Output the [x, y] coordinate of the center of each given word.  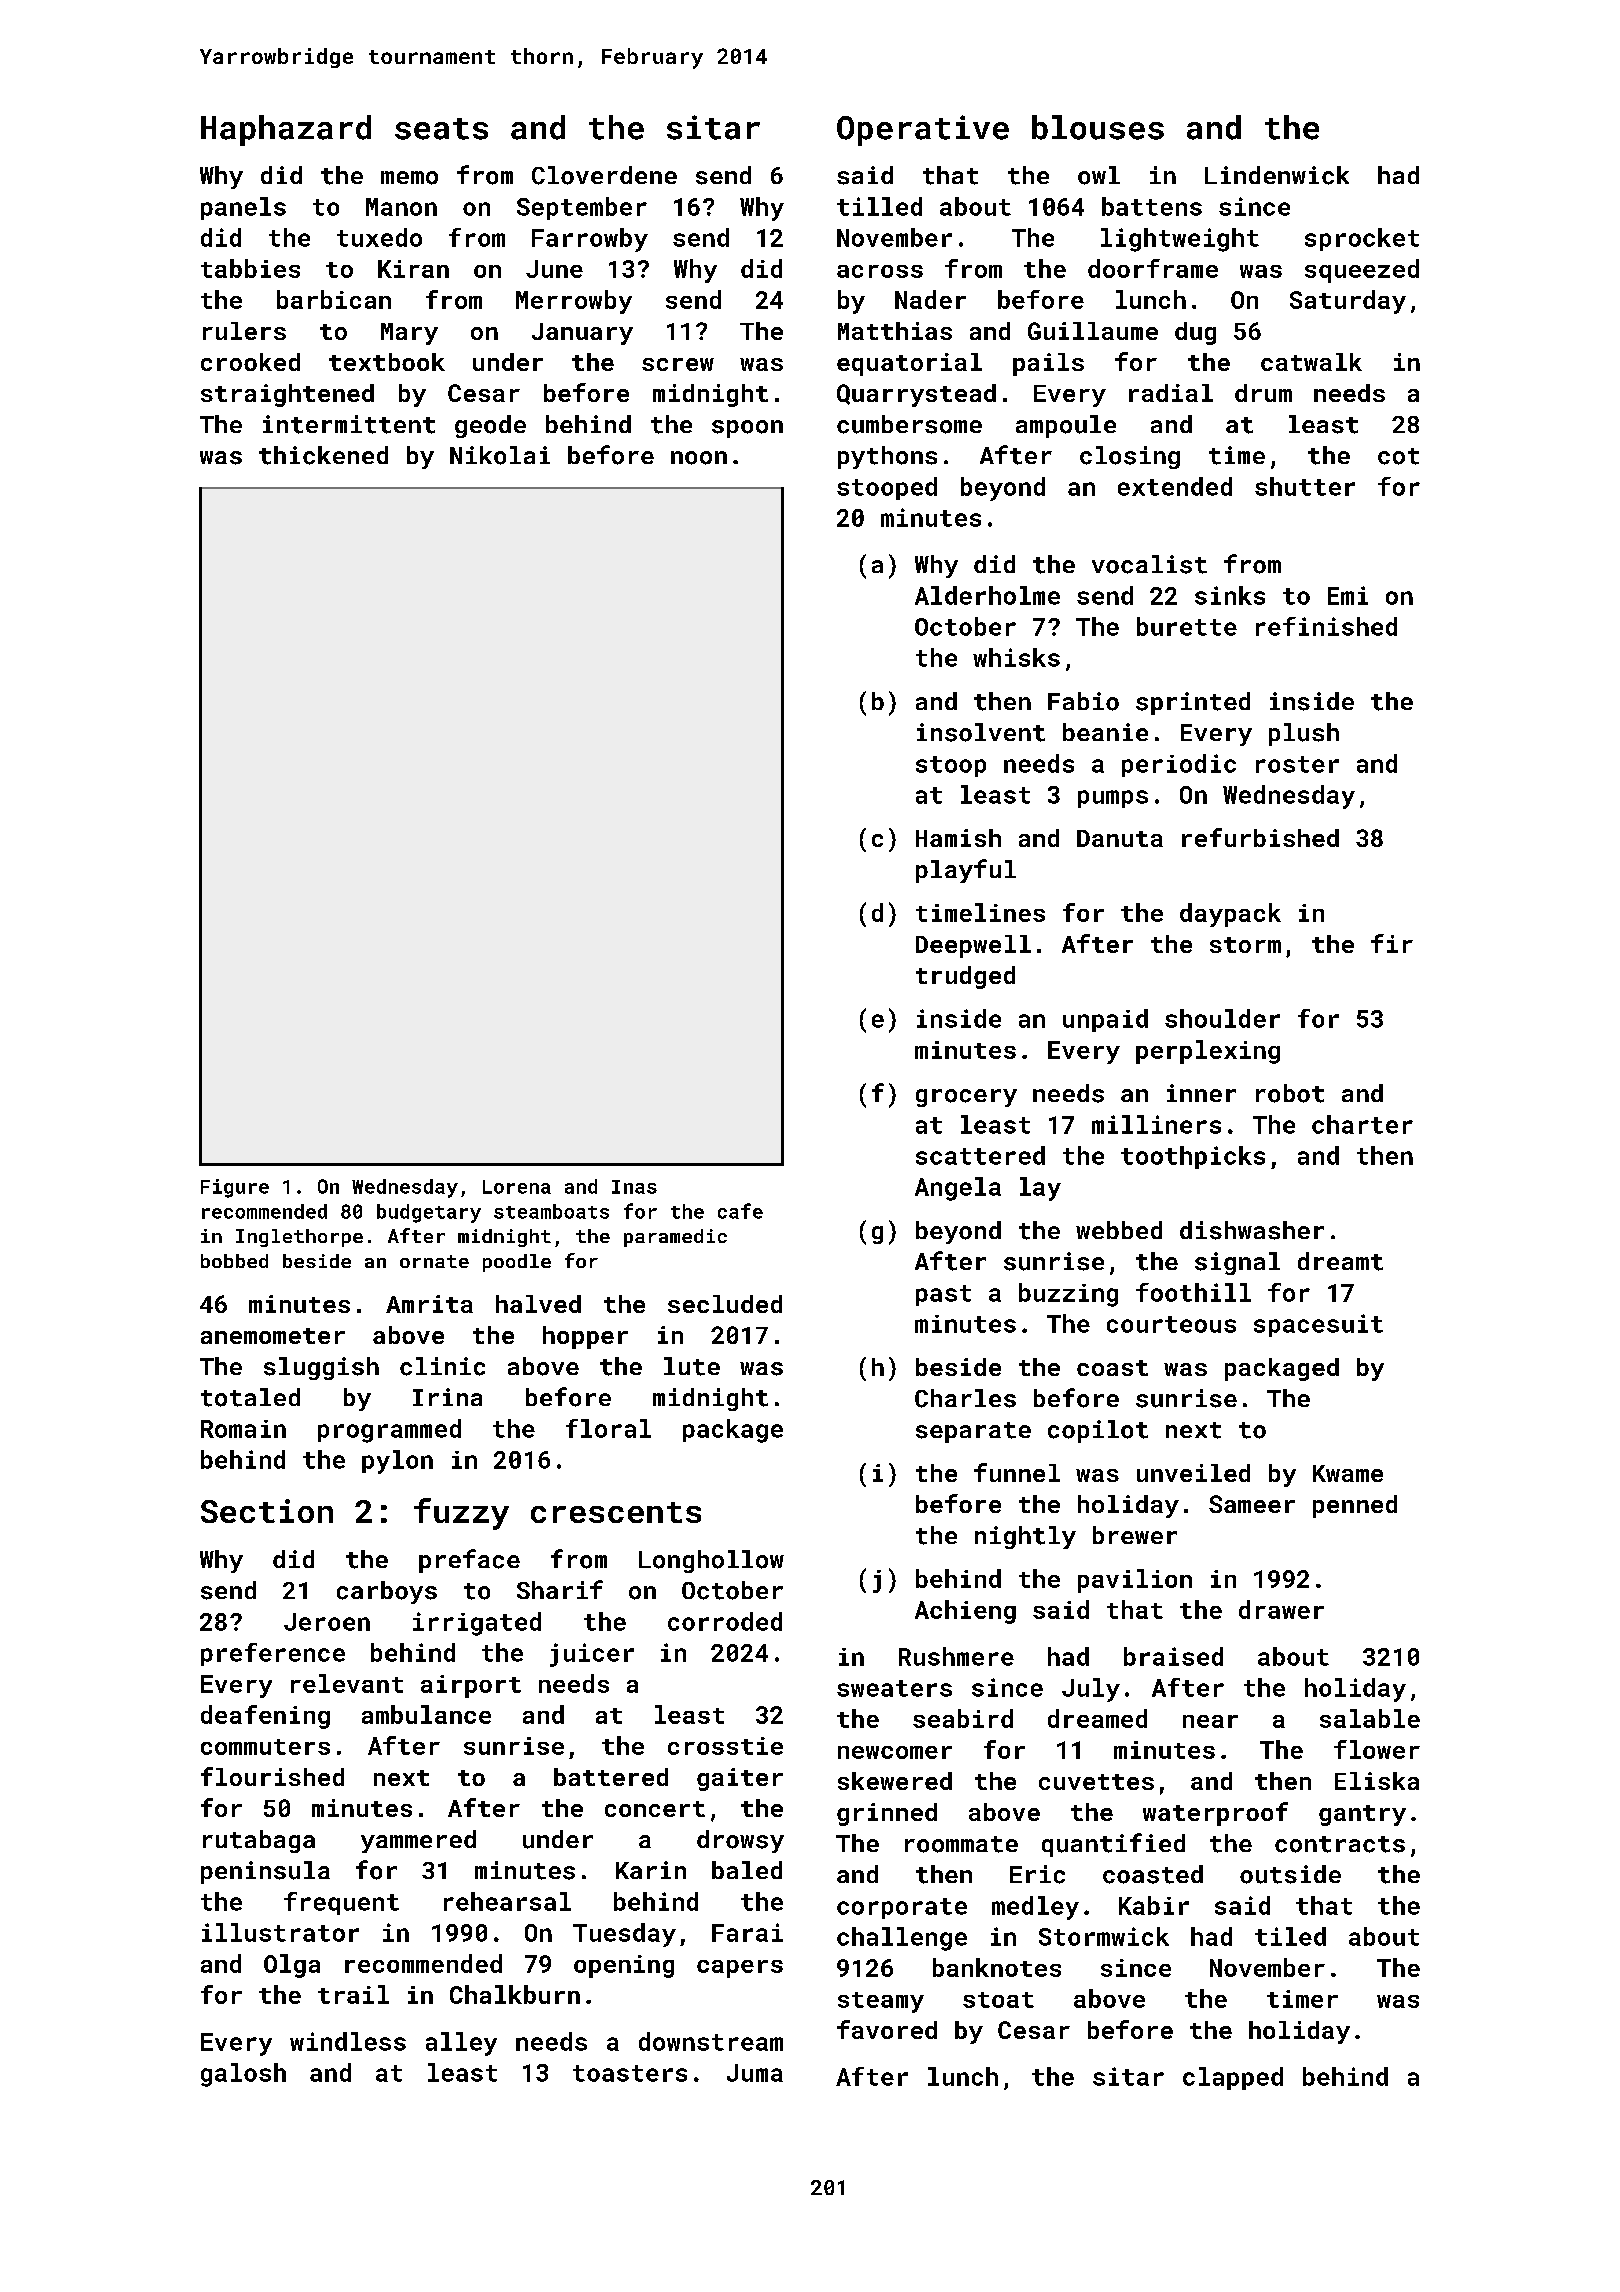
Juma [755, 2073]
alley [461, 2044]
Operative [923, 130]
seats [441, 129]
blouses [1098, 127]
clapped [1233, 2078]
